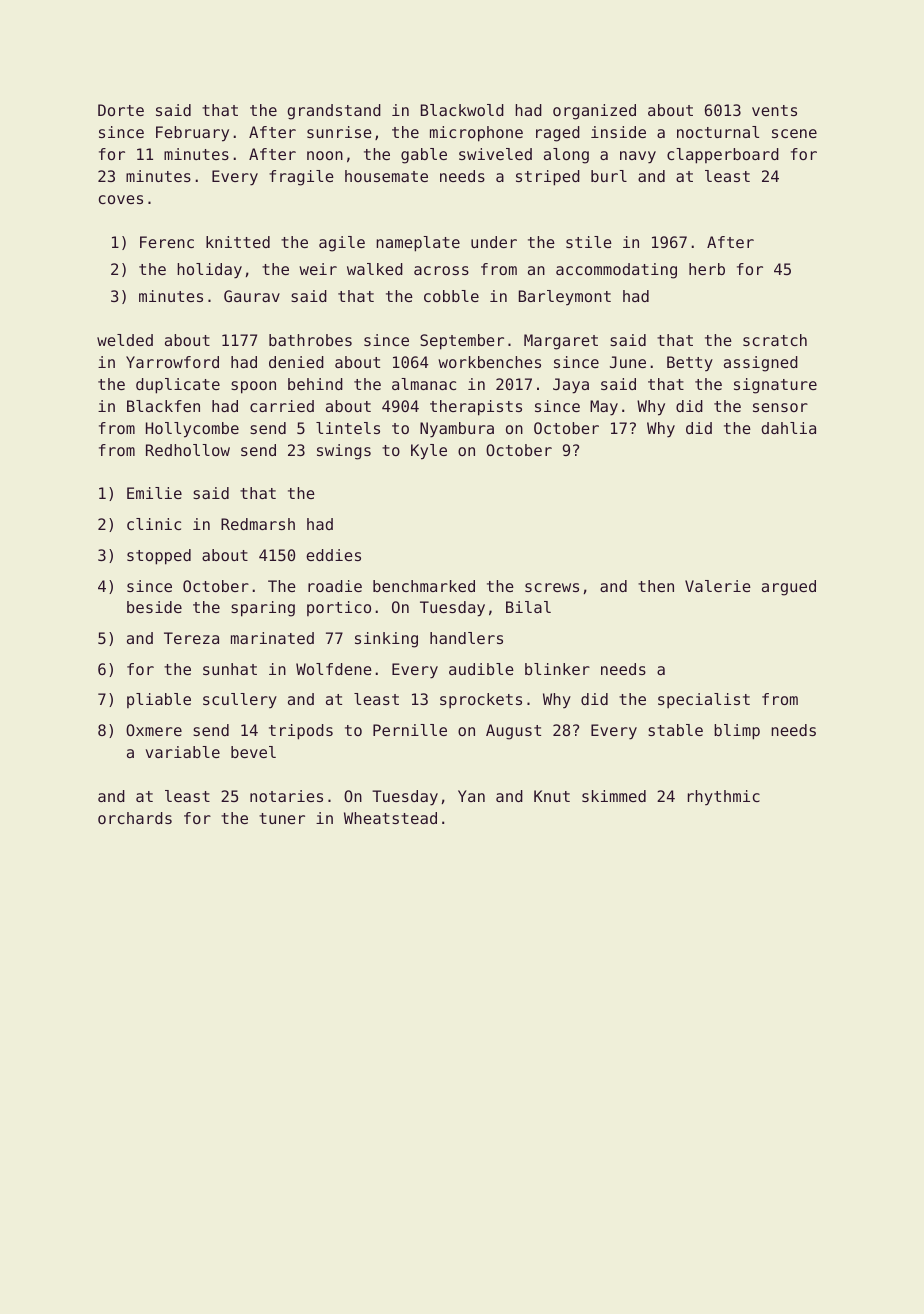 This page has height=1314, width=924. What do you see at coordinates (690, 364) in the page?
I see `Betty` at bounding box center [690, 364].
